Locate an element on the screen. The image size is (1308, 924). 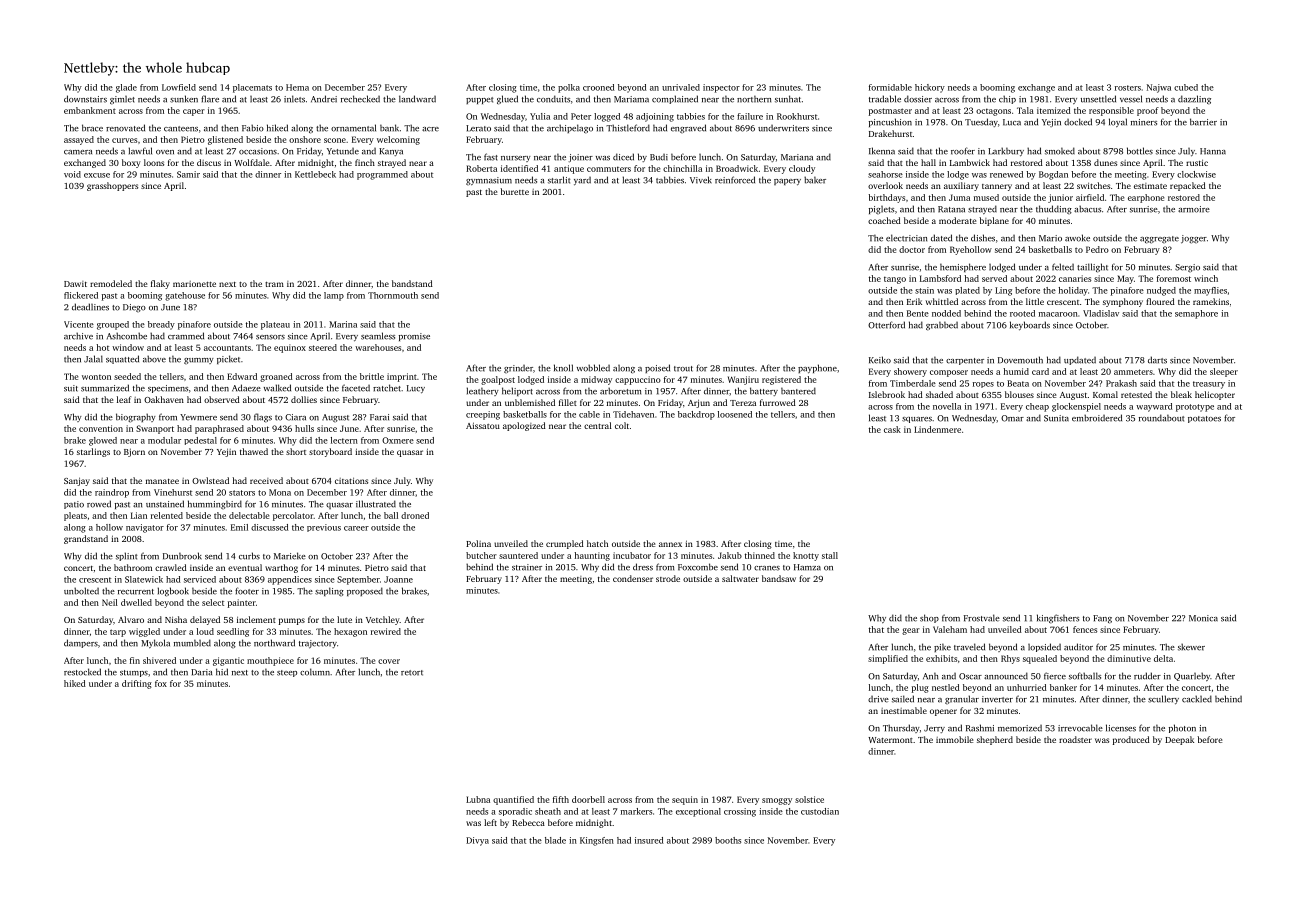
Lubna is located at coordinates (478, 799).
